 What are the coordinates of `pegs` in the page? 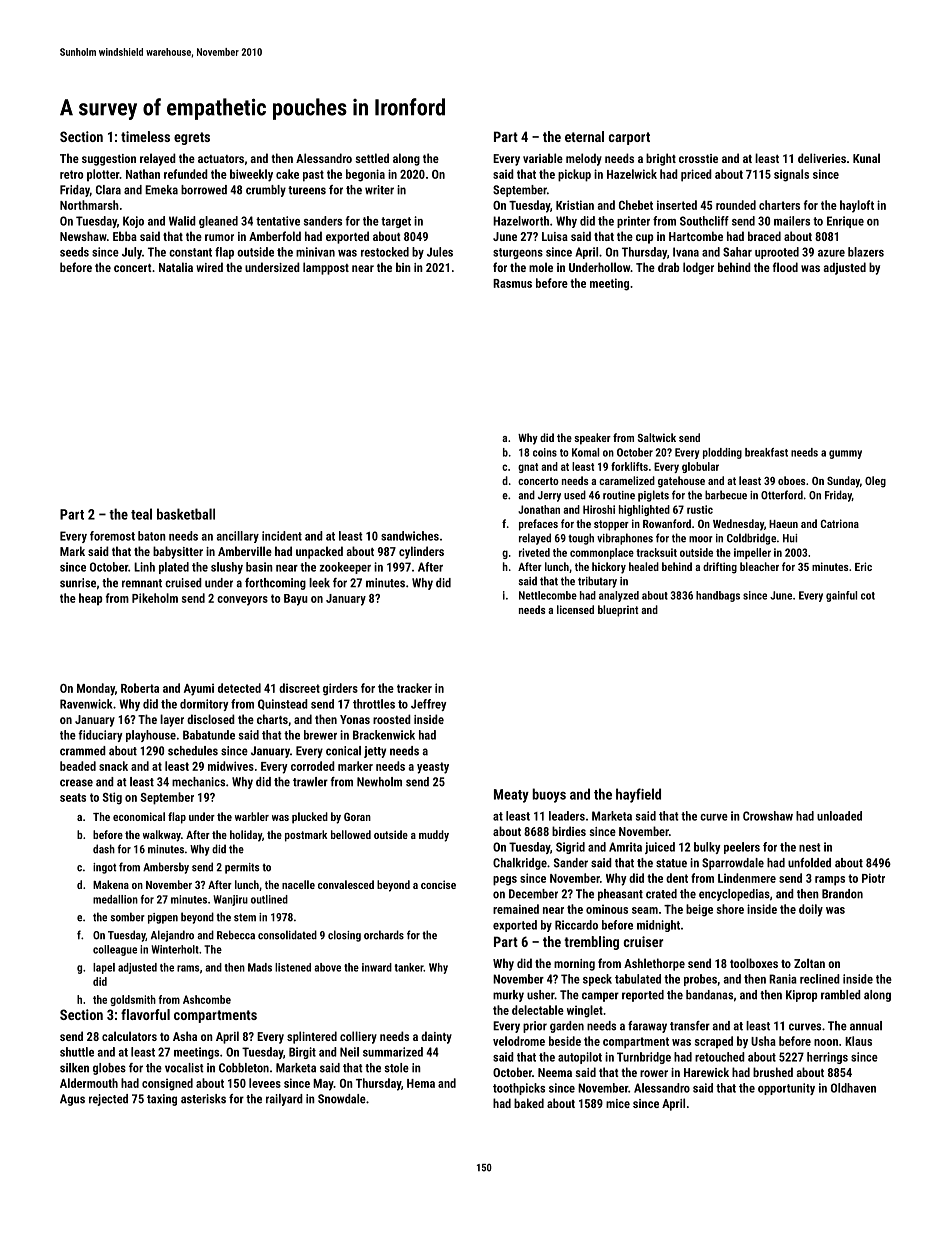 It's located at (505, 881).
